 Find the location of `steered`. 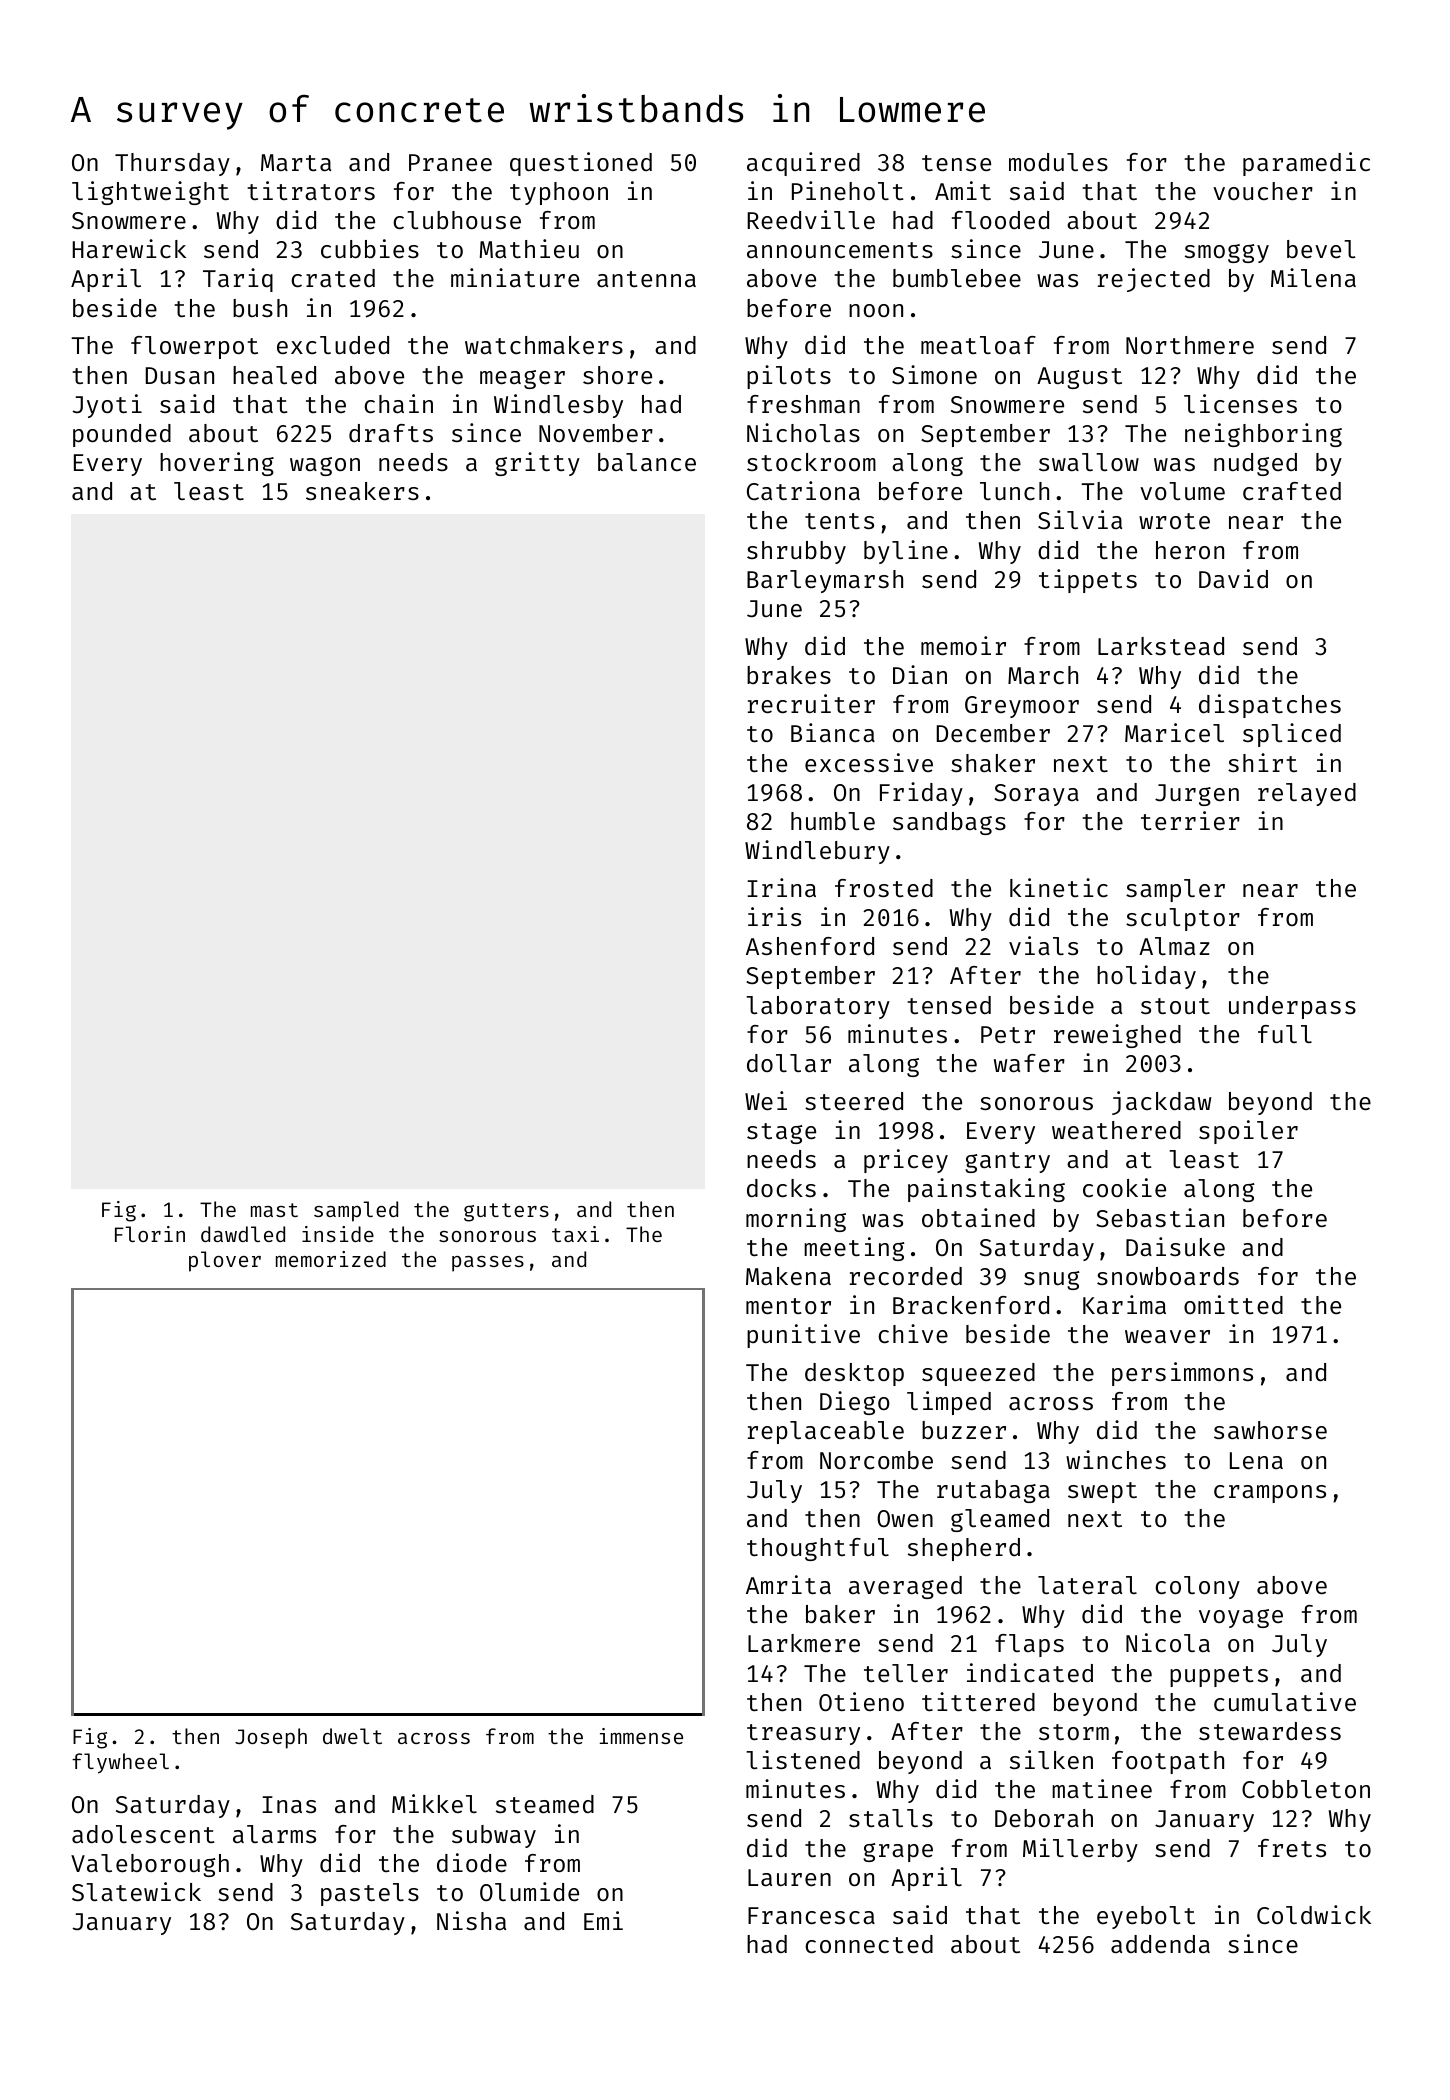

steered is located at coordinates (854, 1101).
